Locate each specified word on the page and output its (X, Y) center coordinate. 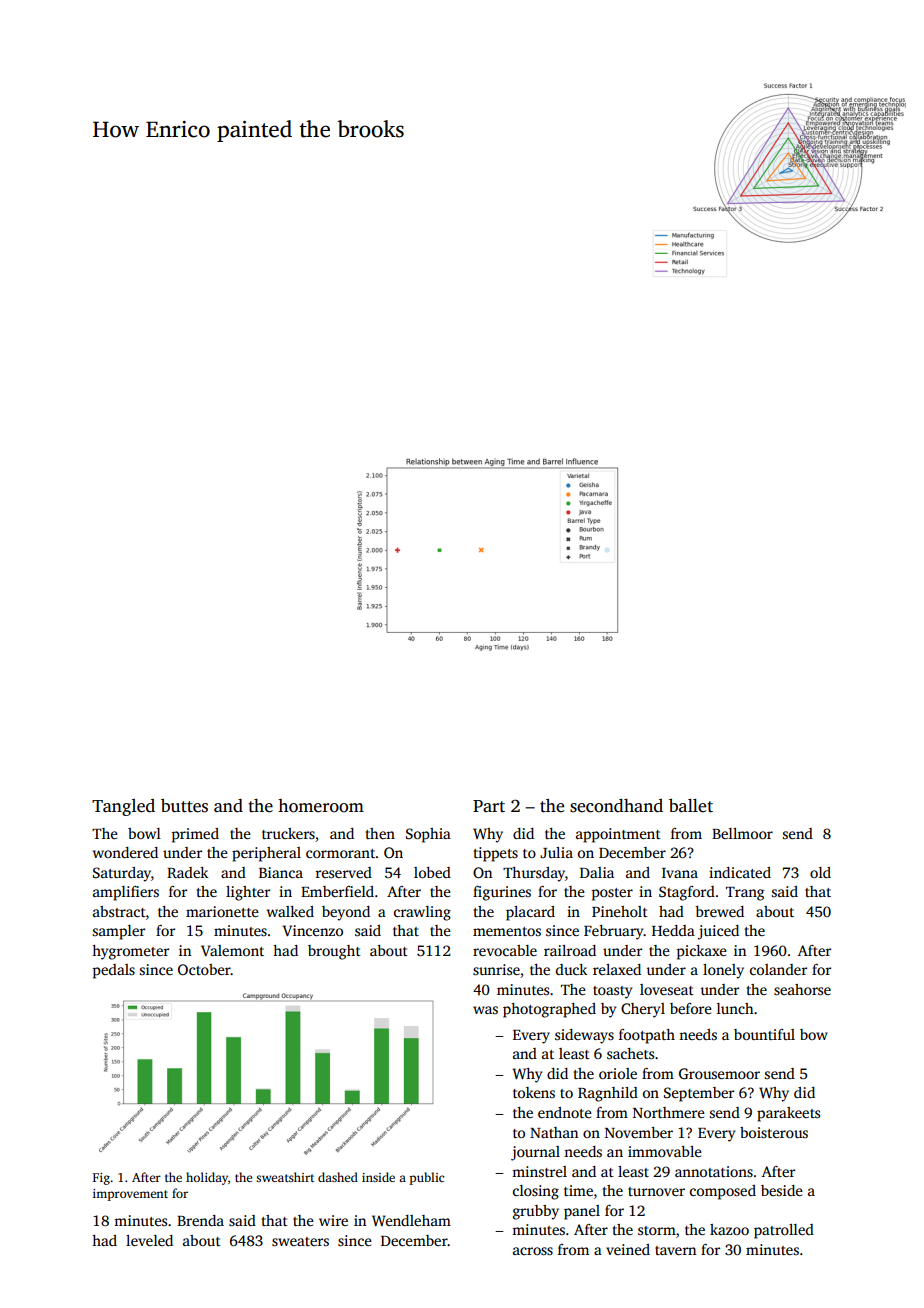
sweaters (300, 1241)
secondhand (616, 806)
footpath (647, 1036)
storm (657, 1230)
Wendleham (411, 1220)
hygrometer (130, 952)
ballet (691, 806)
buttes (184, 806)
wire (333, 1220)
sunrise (496, 969)
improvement (130, 1195)
